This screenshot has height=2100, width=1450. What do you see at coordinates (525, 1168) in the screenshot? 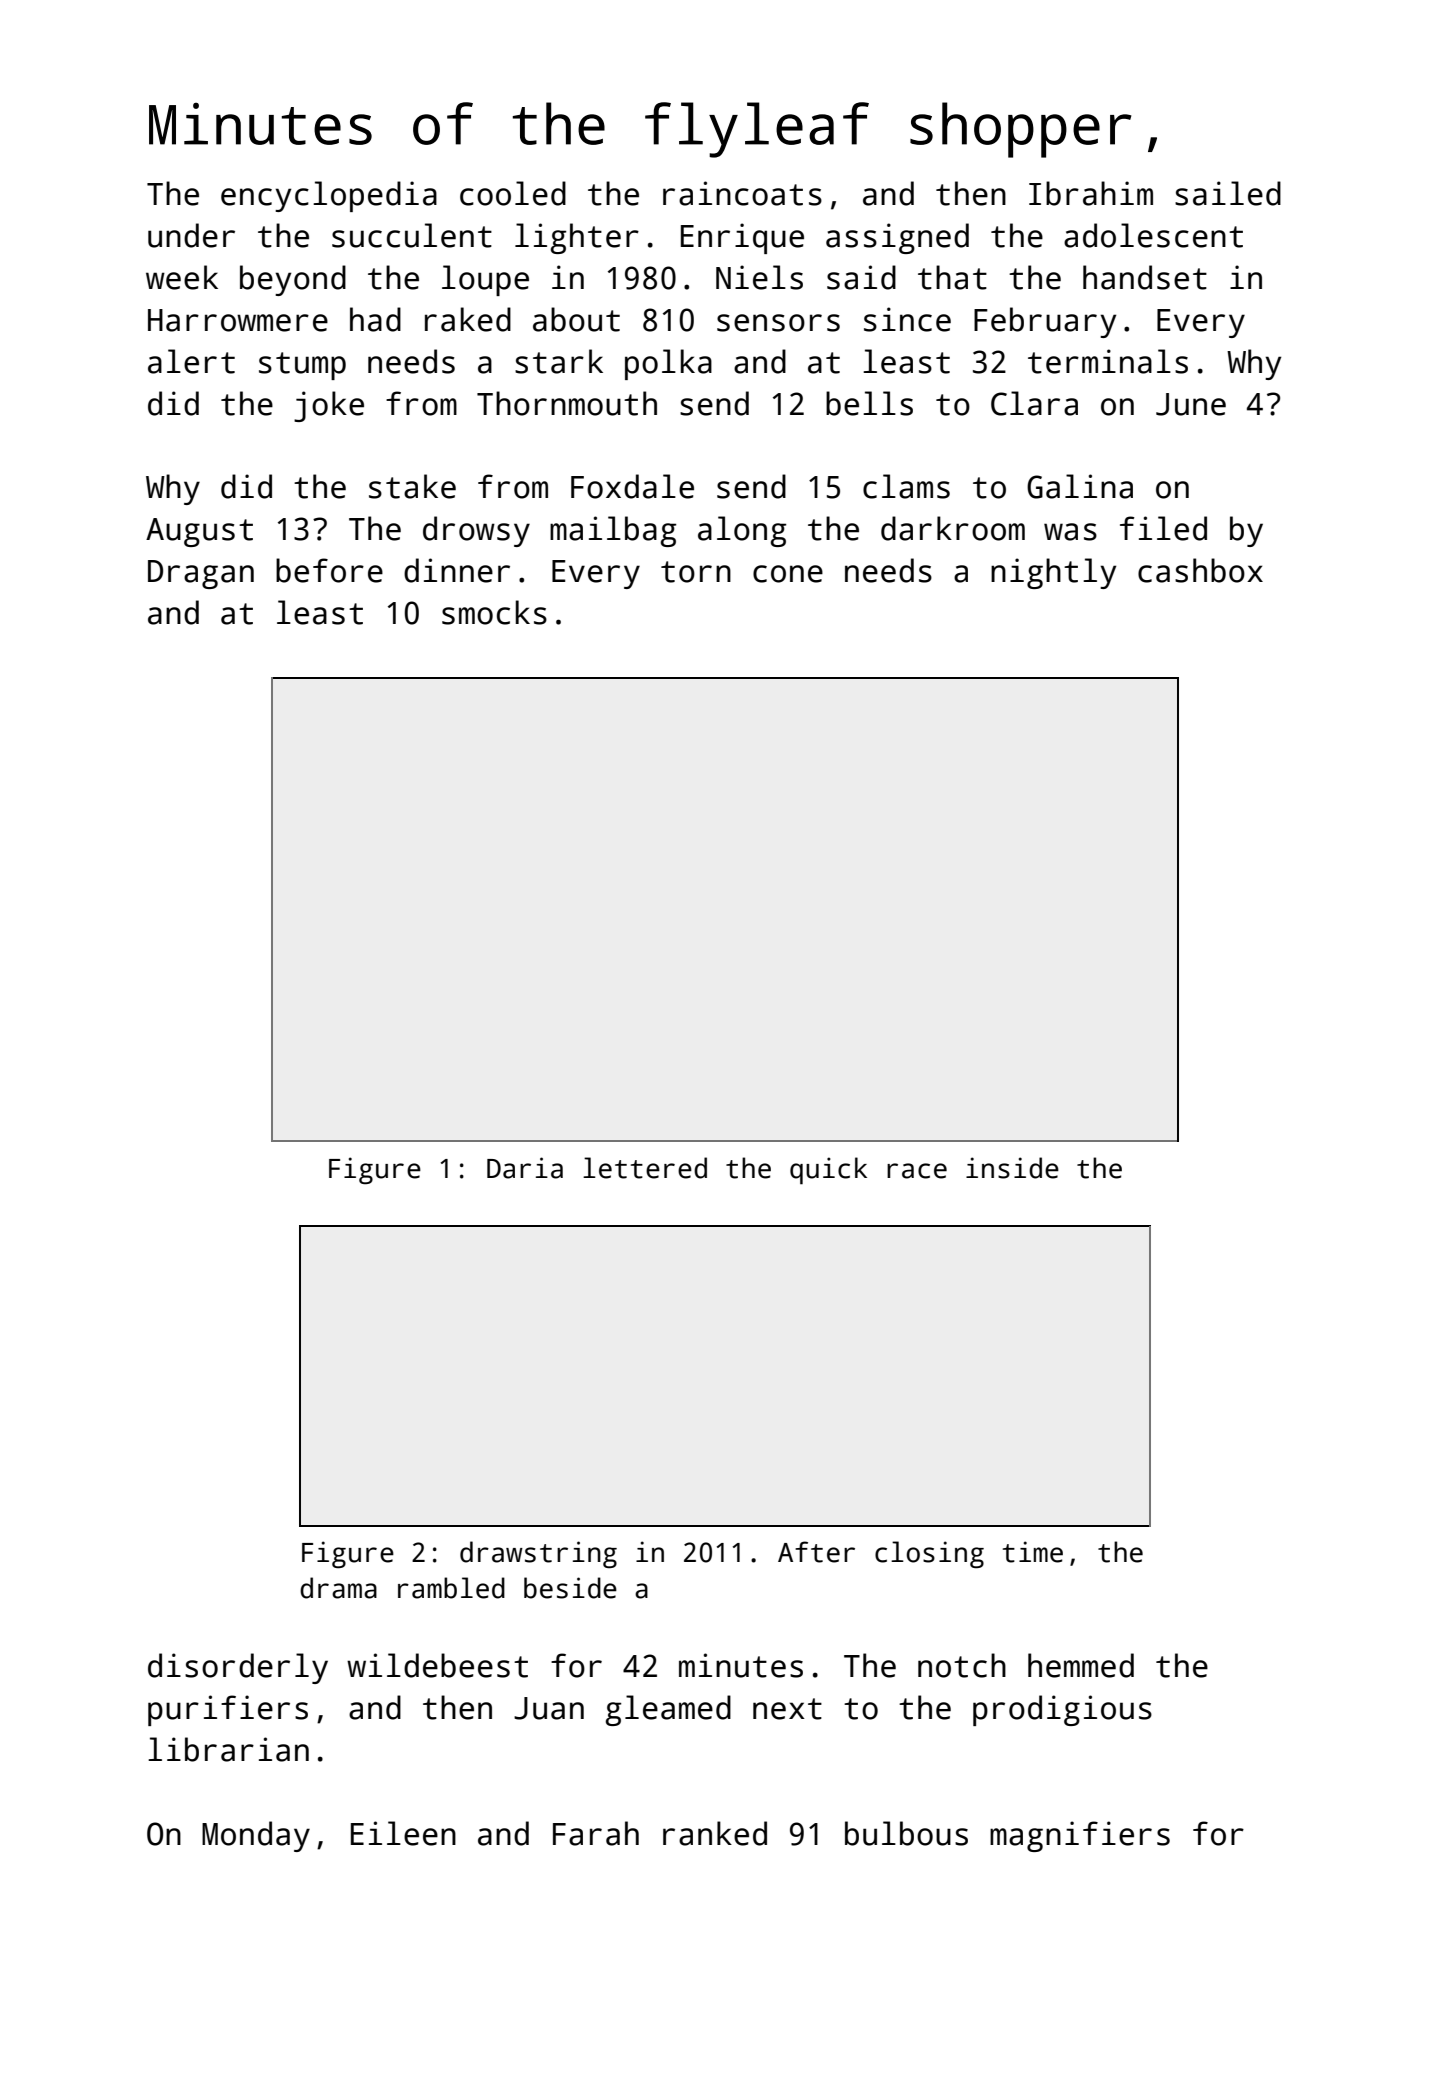
I see `Daria` at bounding box center [525, 1168].
